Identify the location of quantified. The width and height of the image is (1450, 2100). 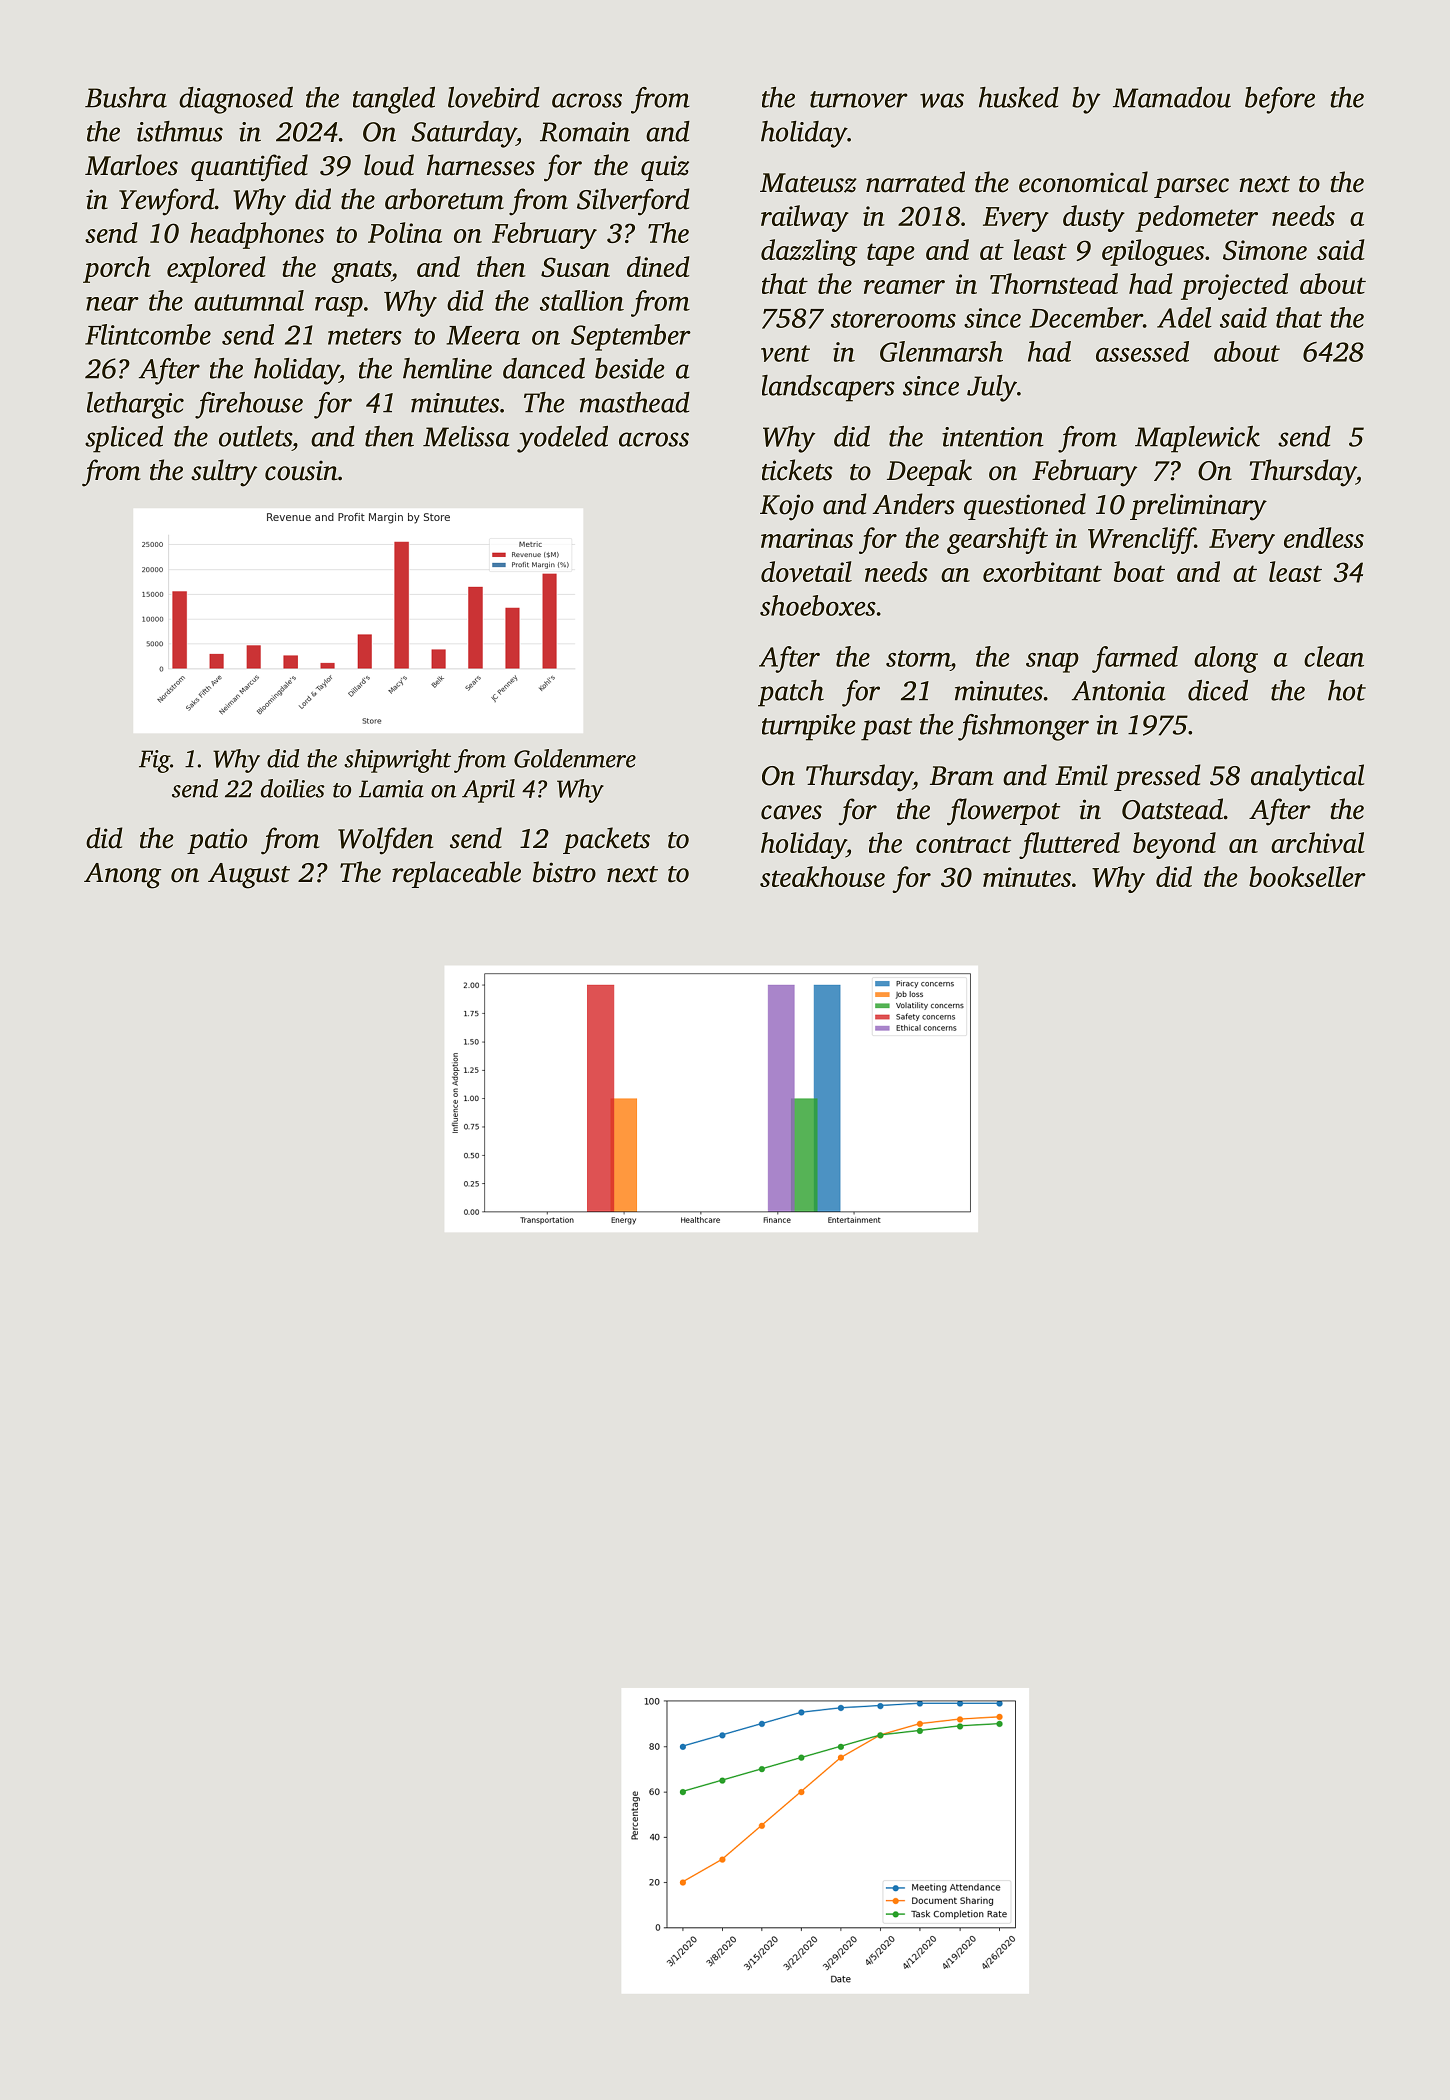
(249, 168).
